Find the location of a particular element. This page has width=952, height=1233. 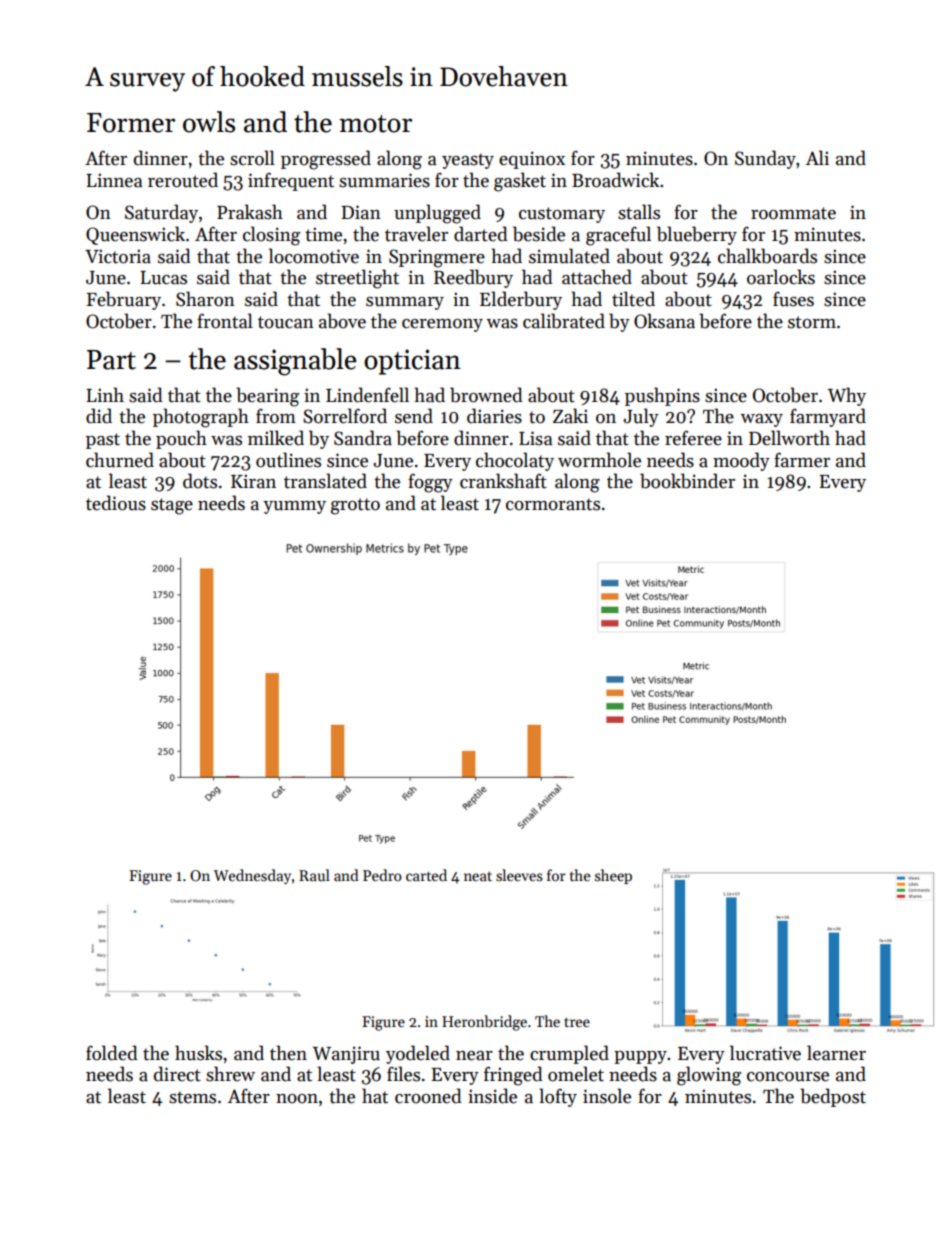

pushpins is located at coordinates (662, 396).
